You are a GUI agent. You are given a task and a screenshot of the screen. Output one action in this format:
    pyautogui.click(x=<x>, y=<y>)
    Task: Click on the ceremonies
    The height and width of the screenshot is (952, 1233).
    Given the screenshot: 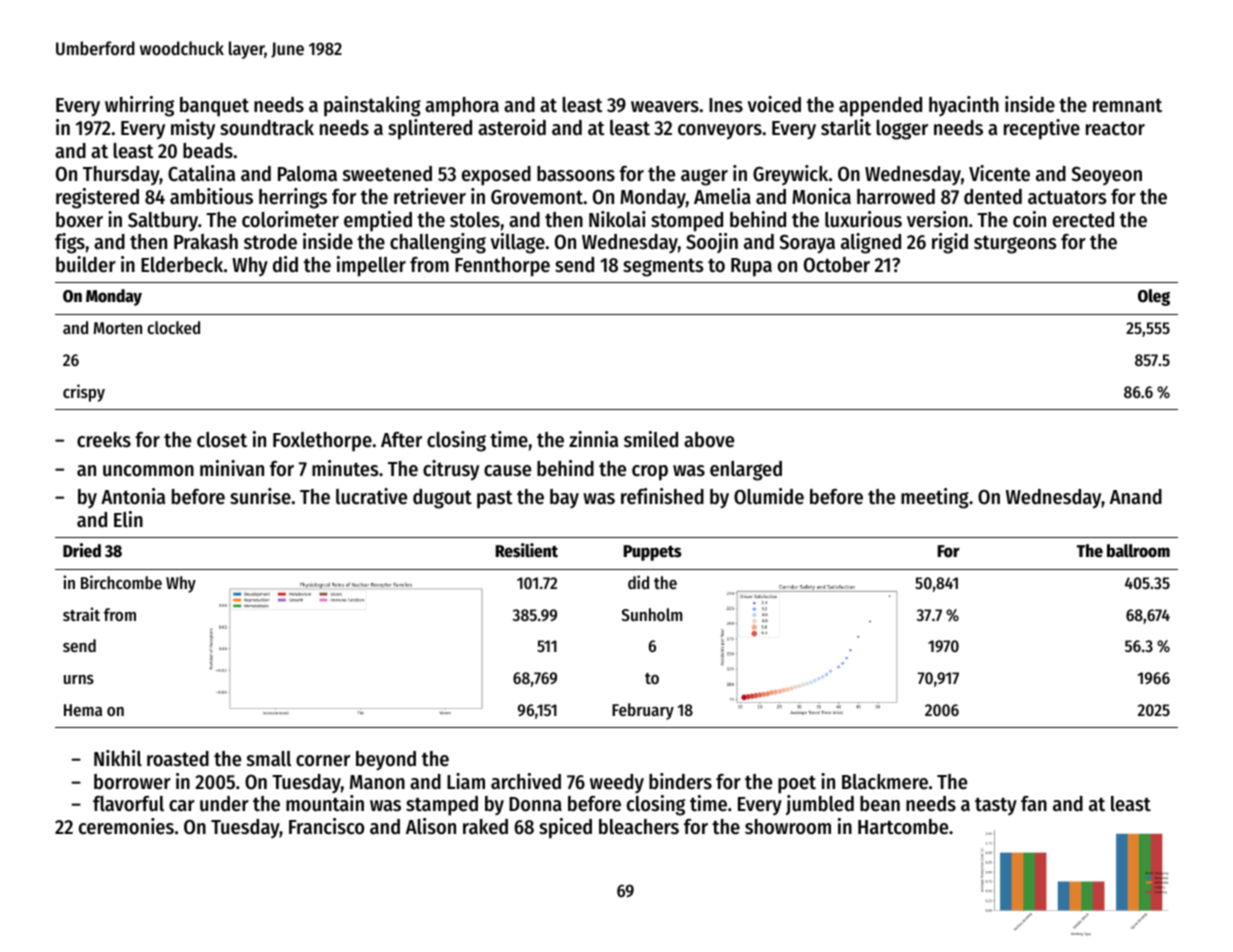 What is the action you would take?
    pyautogui.click(x=126, y=826)
